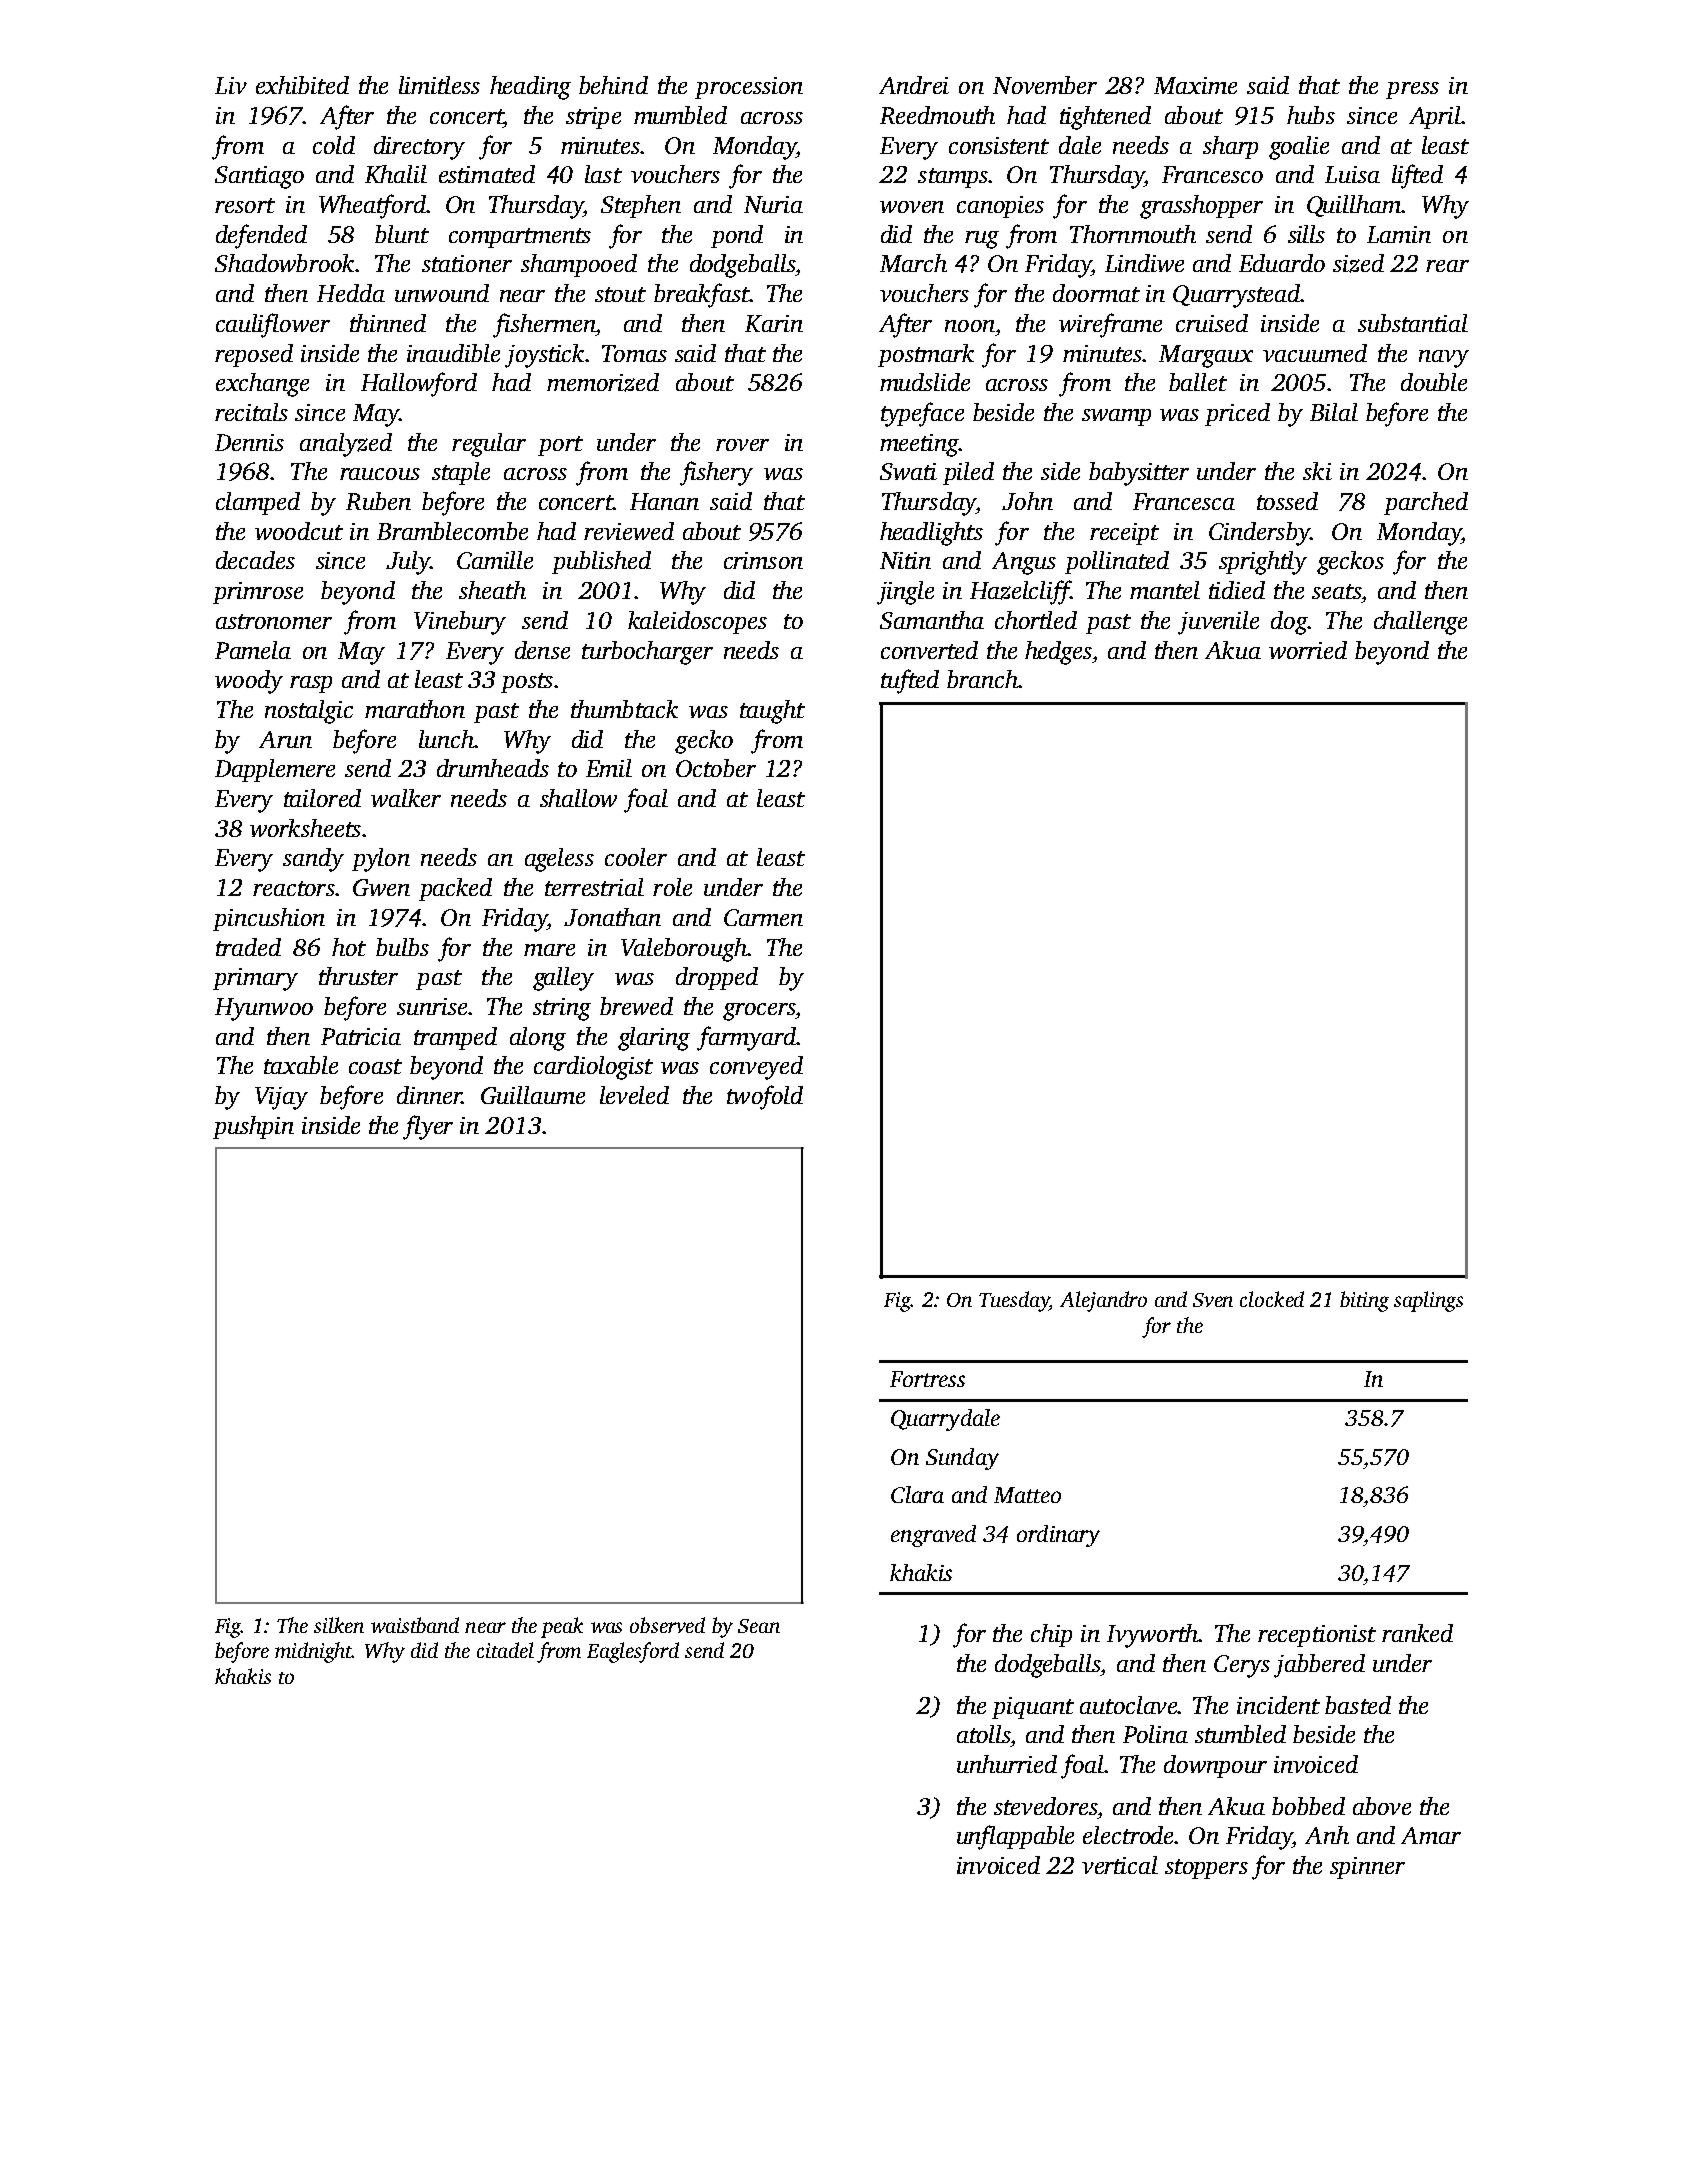  What do you see at coordinates (322, 798) in the screenshot?
I see `tailored` at bounding box center [322, 798].
